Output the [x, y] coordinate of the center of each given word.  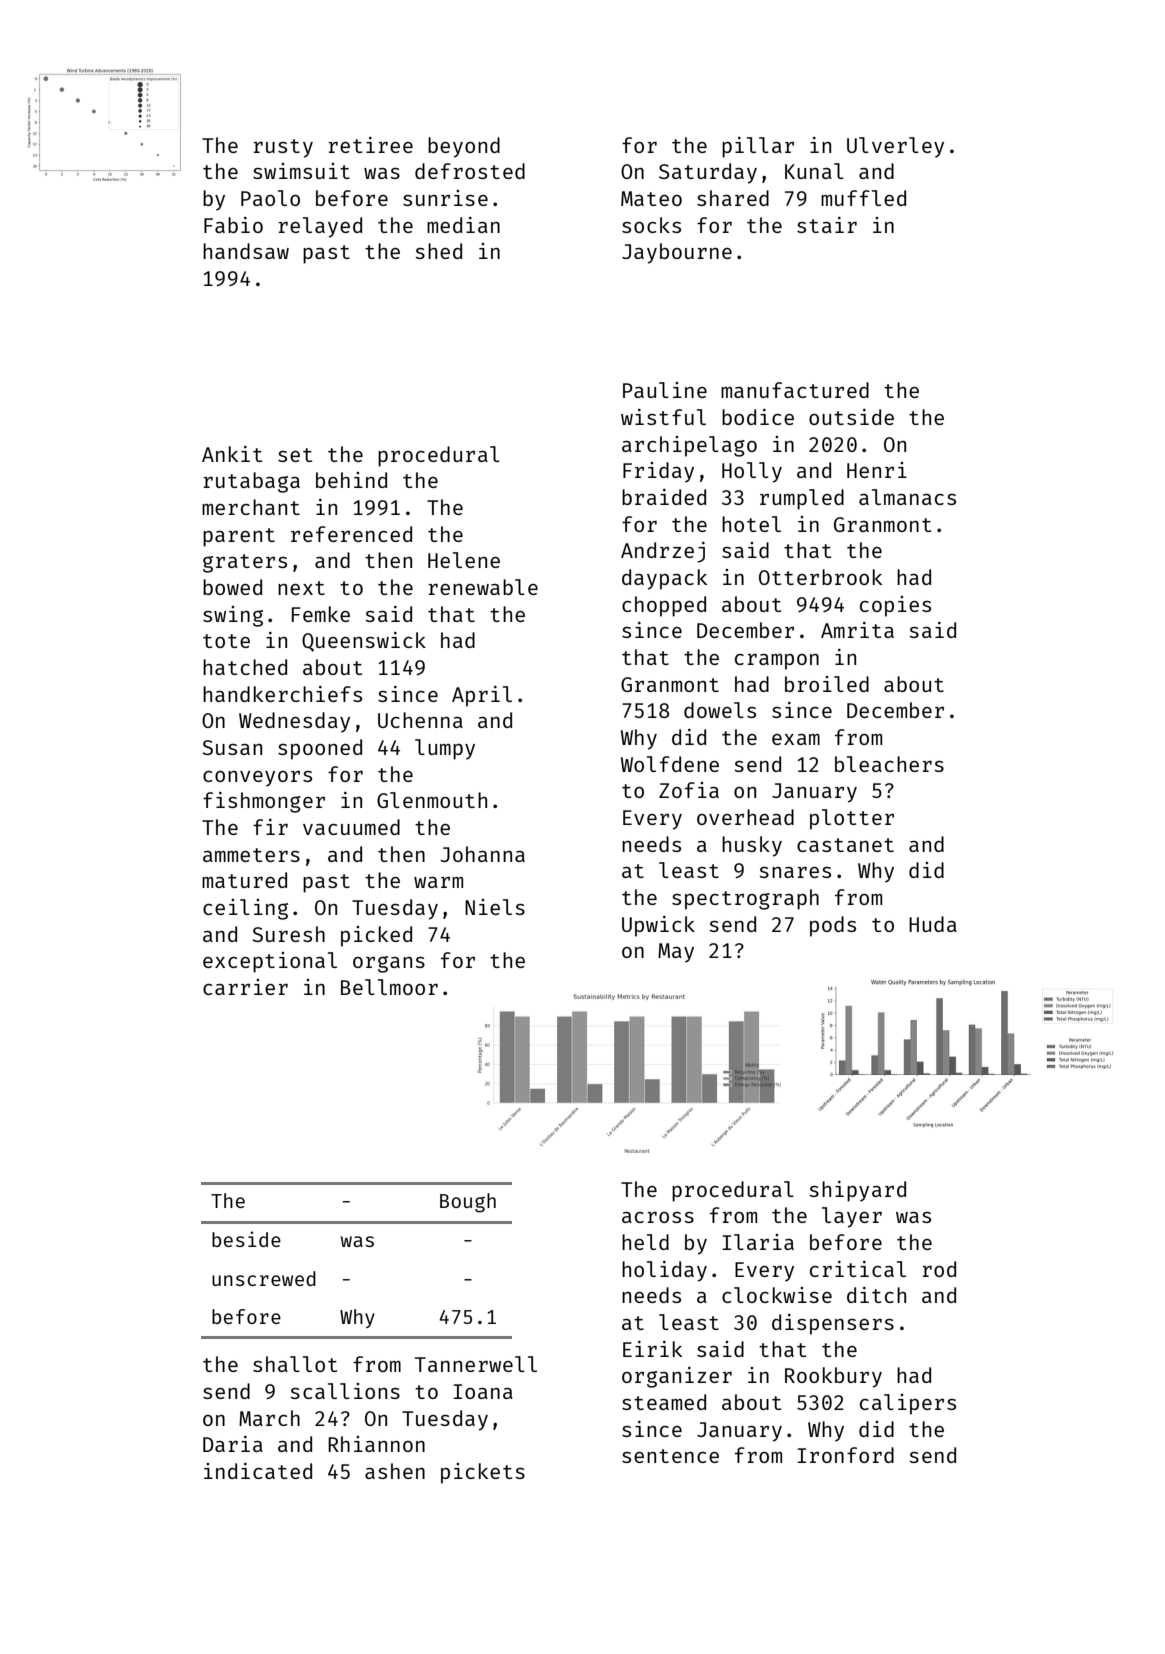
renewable [483, 587]
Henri [877, 470]
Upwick [658, 926]
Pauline [665, 390]
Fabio [233, 225]
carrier [245, 987]
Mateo [651, 198]
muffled [863, 198]
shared [733, 198]
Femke [321, 614]
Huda [933, 924]
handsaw [246, 251]
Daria [233, 1444]
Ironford [845, 1455]
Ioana [483, 1391]
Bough [468, 1203]
